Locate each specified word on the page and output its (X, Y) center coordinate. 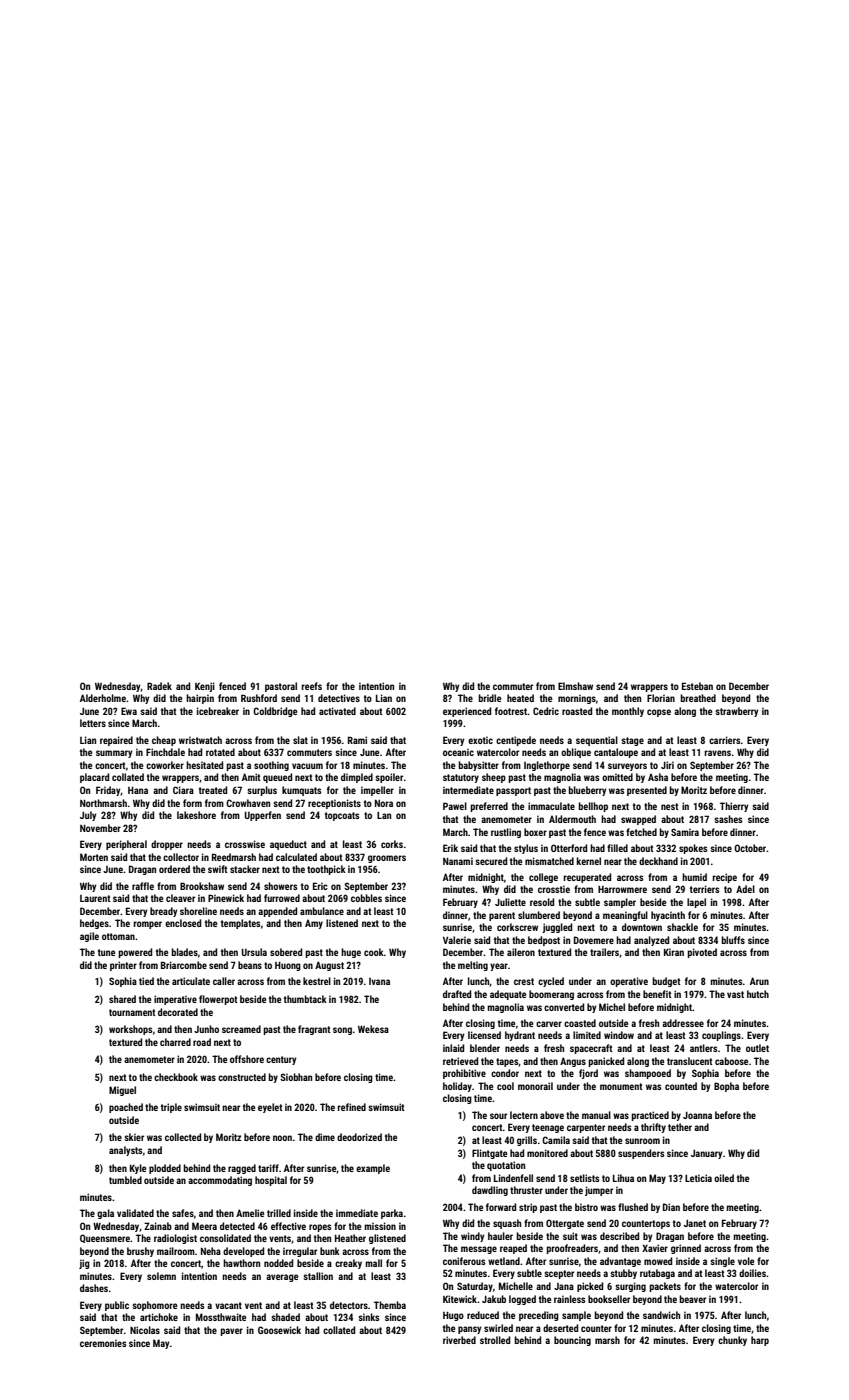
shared (122, 999)
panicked (606, 1062)
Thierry (734, 807)
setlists (585, 1178)
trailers (604, 952)
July (88, 816)
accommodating (220, 1181)
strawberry (736, 712)
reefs (311, 686)
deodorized (359, 1137)
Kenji (205, 687)
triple (171, 1108)
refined (351, 1107)
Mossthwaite (221, 1317)
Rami (357, 740)
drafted (457, 994)
